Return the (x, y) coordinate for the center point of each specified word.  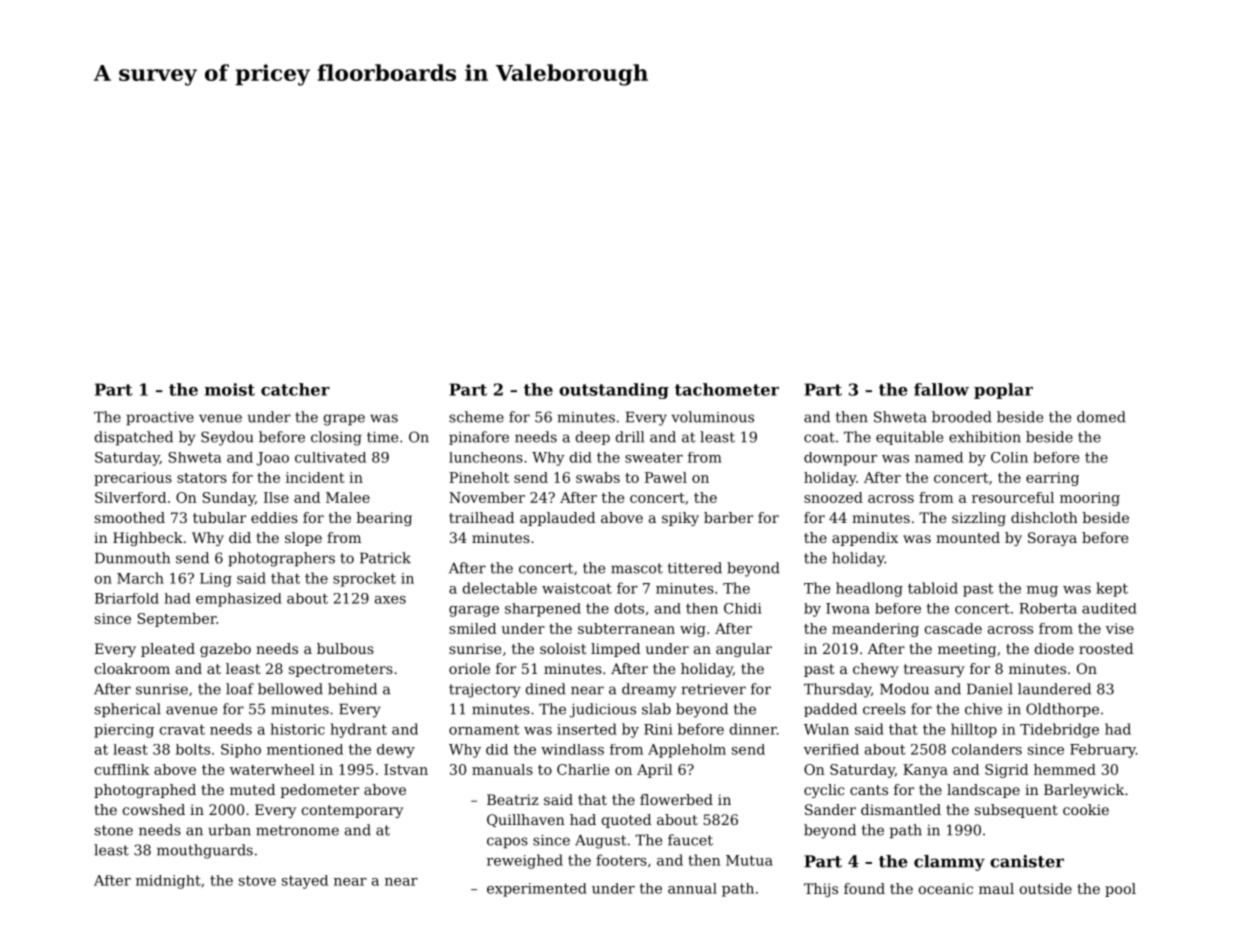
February (1103, 751)
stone (114, 830)
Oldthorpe (1062, 710)
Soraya (1052, 539)
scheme (476, 417)
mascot (637, 568)
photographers (281, 559)
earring (1052, 479)
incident (315, 477)
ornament (484, 730)
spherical (128, 710)
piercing (124, 731)
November (487, 497)
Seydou (227, 438)
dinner (753, 729)
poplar (1003, 391)
